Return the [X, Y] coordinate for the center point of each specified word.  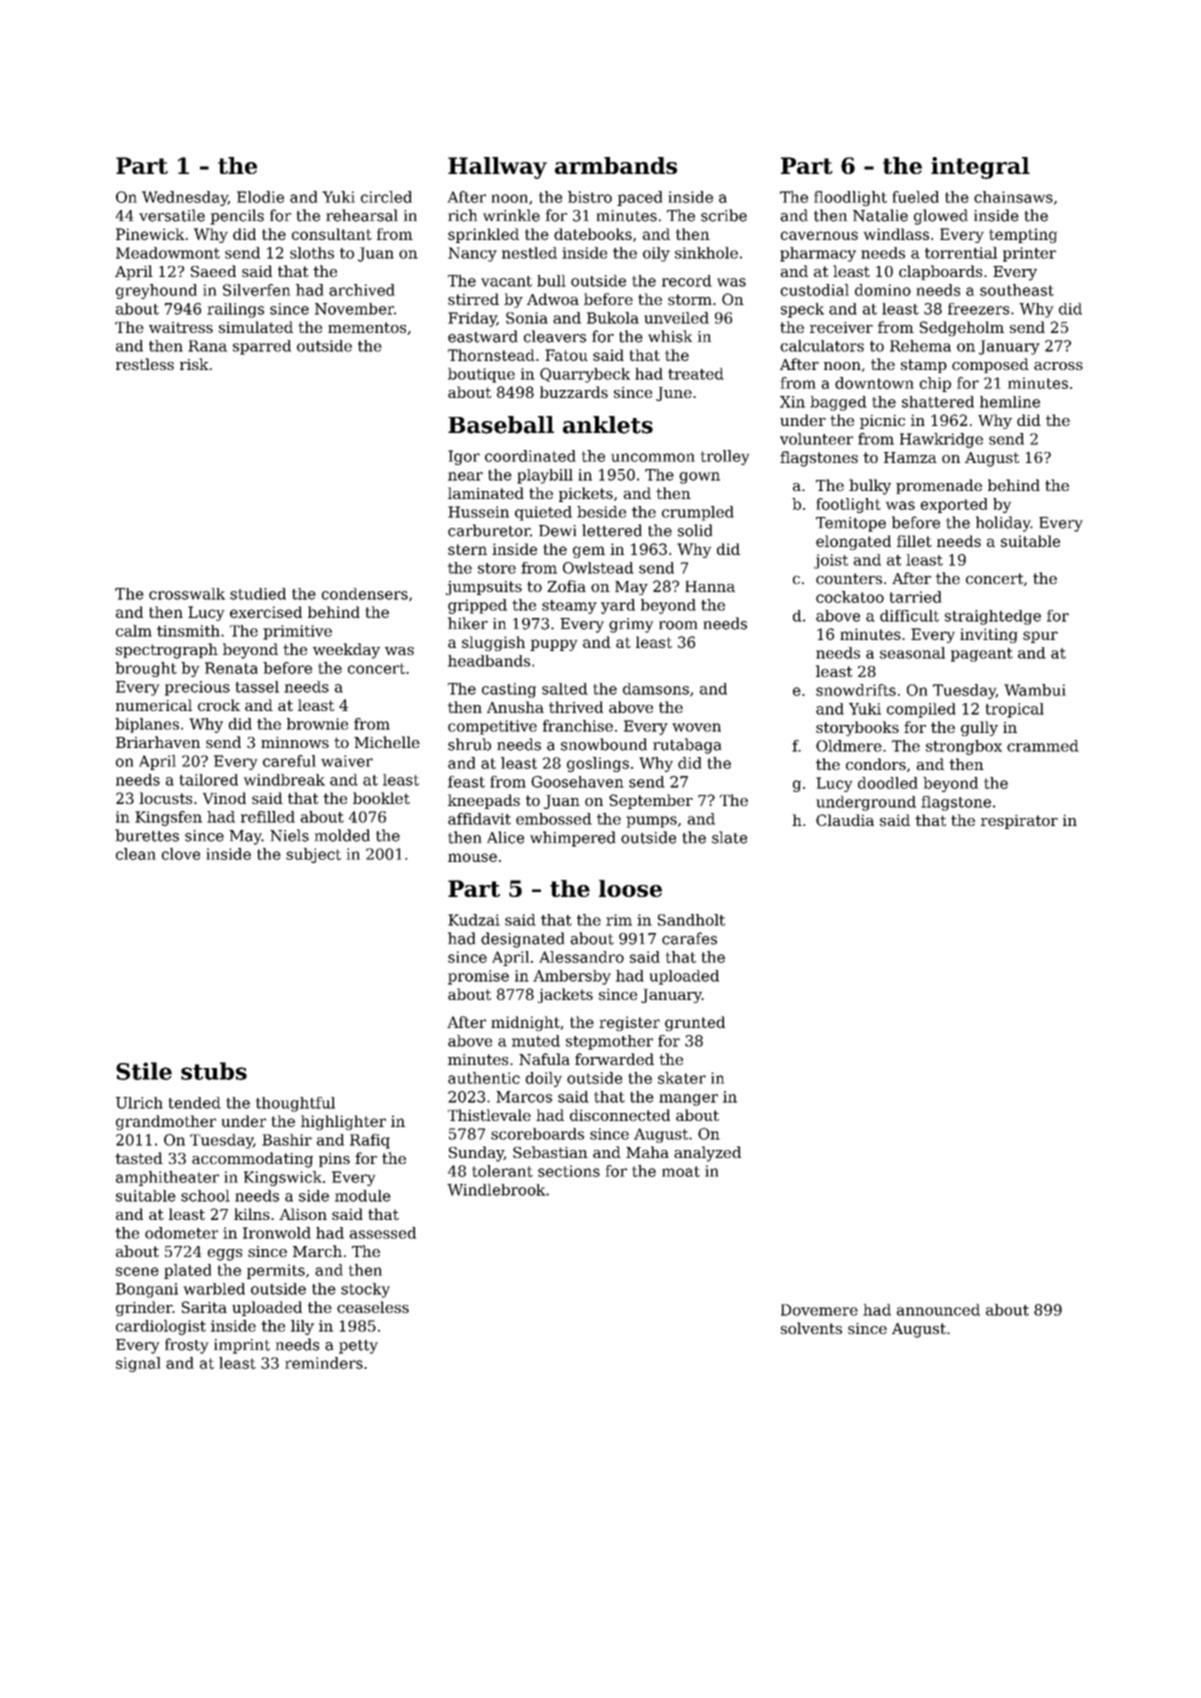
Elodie [260, 197]
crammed [1043, 746]
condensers [365, 594]
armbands [616, 165]
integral [980, 168]
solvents [811, 1328]
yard [618, 606]
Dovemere [819, 1310]
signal [138, 1364]
